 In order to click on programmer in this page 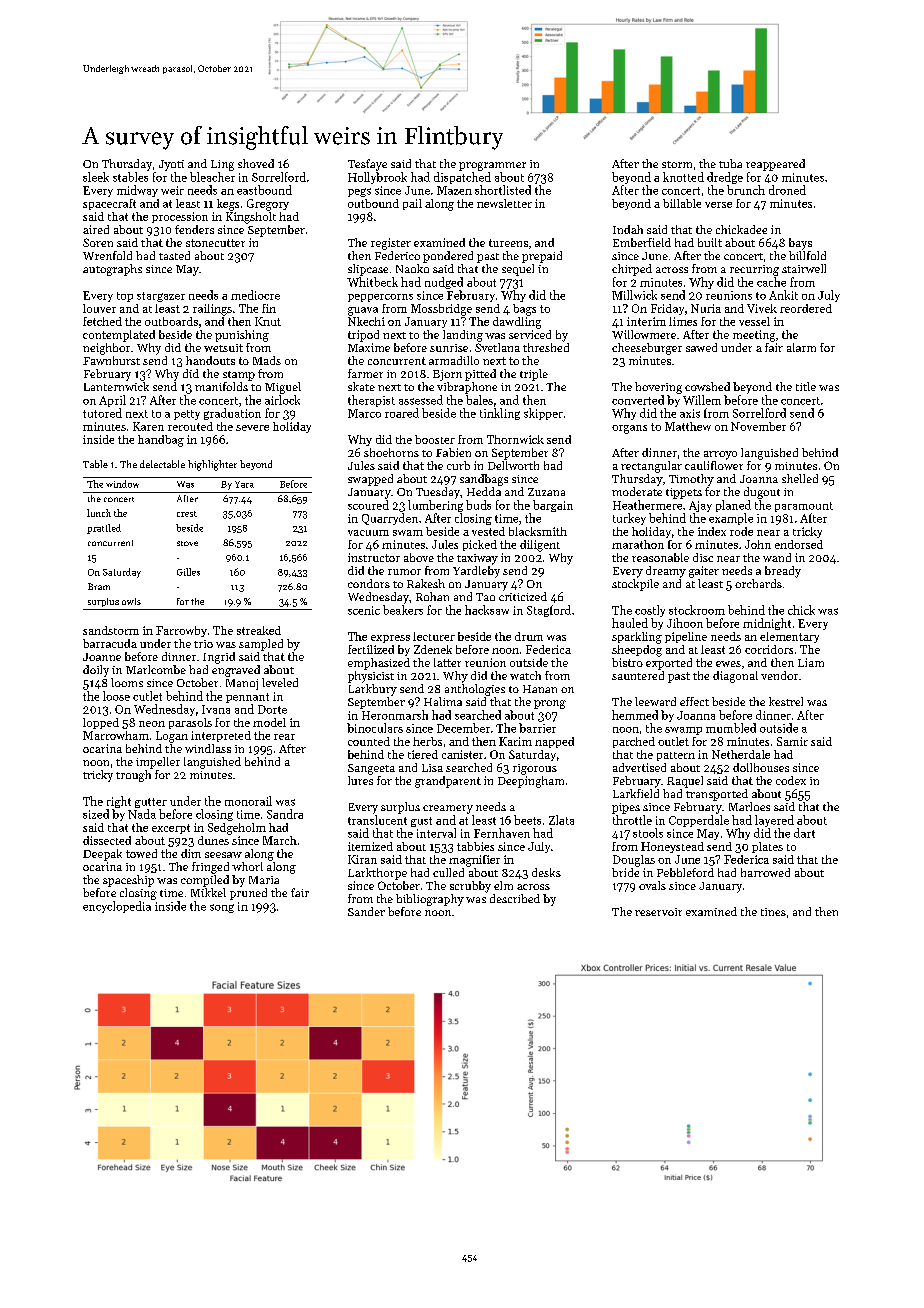, I will do `click(492, 166)`.
